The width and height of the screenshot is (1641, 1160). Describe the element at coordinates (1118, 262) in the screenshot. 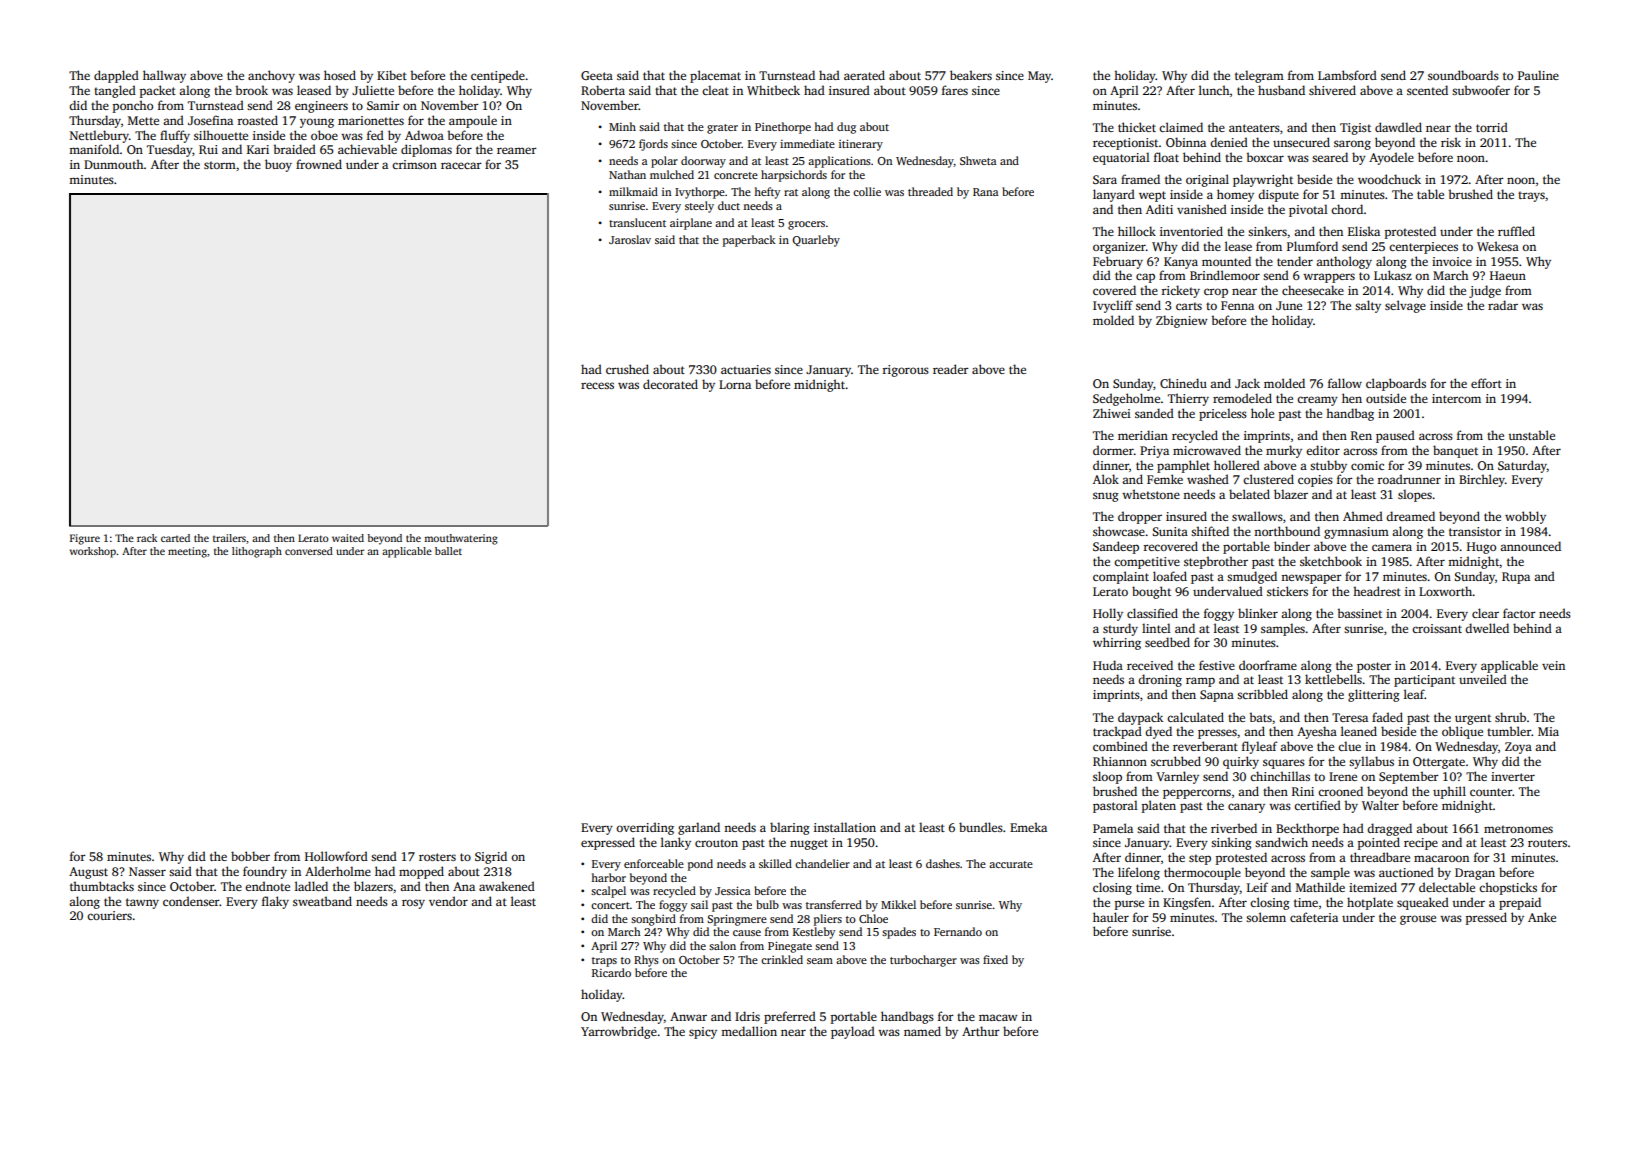

I see `February` at that location.
